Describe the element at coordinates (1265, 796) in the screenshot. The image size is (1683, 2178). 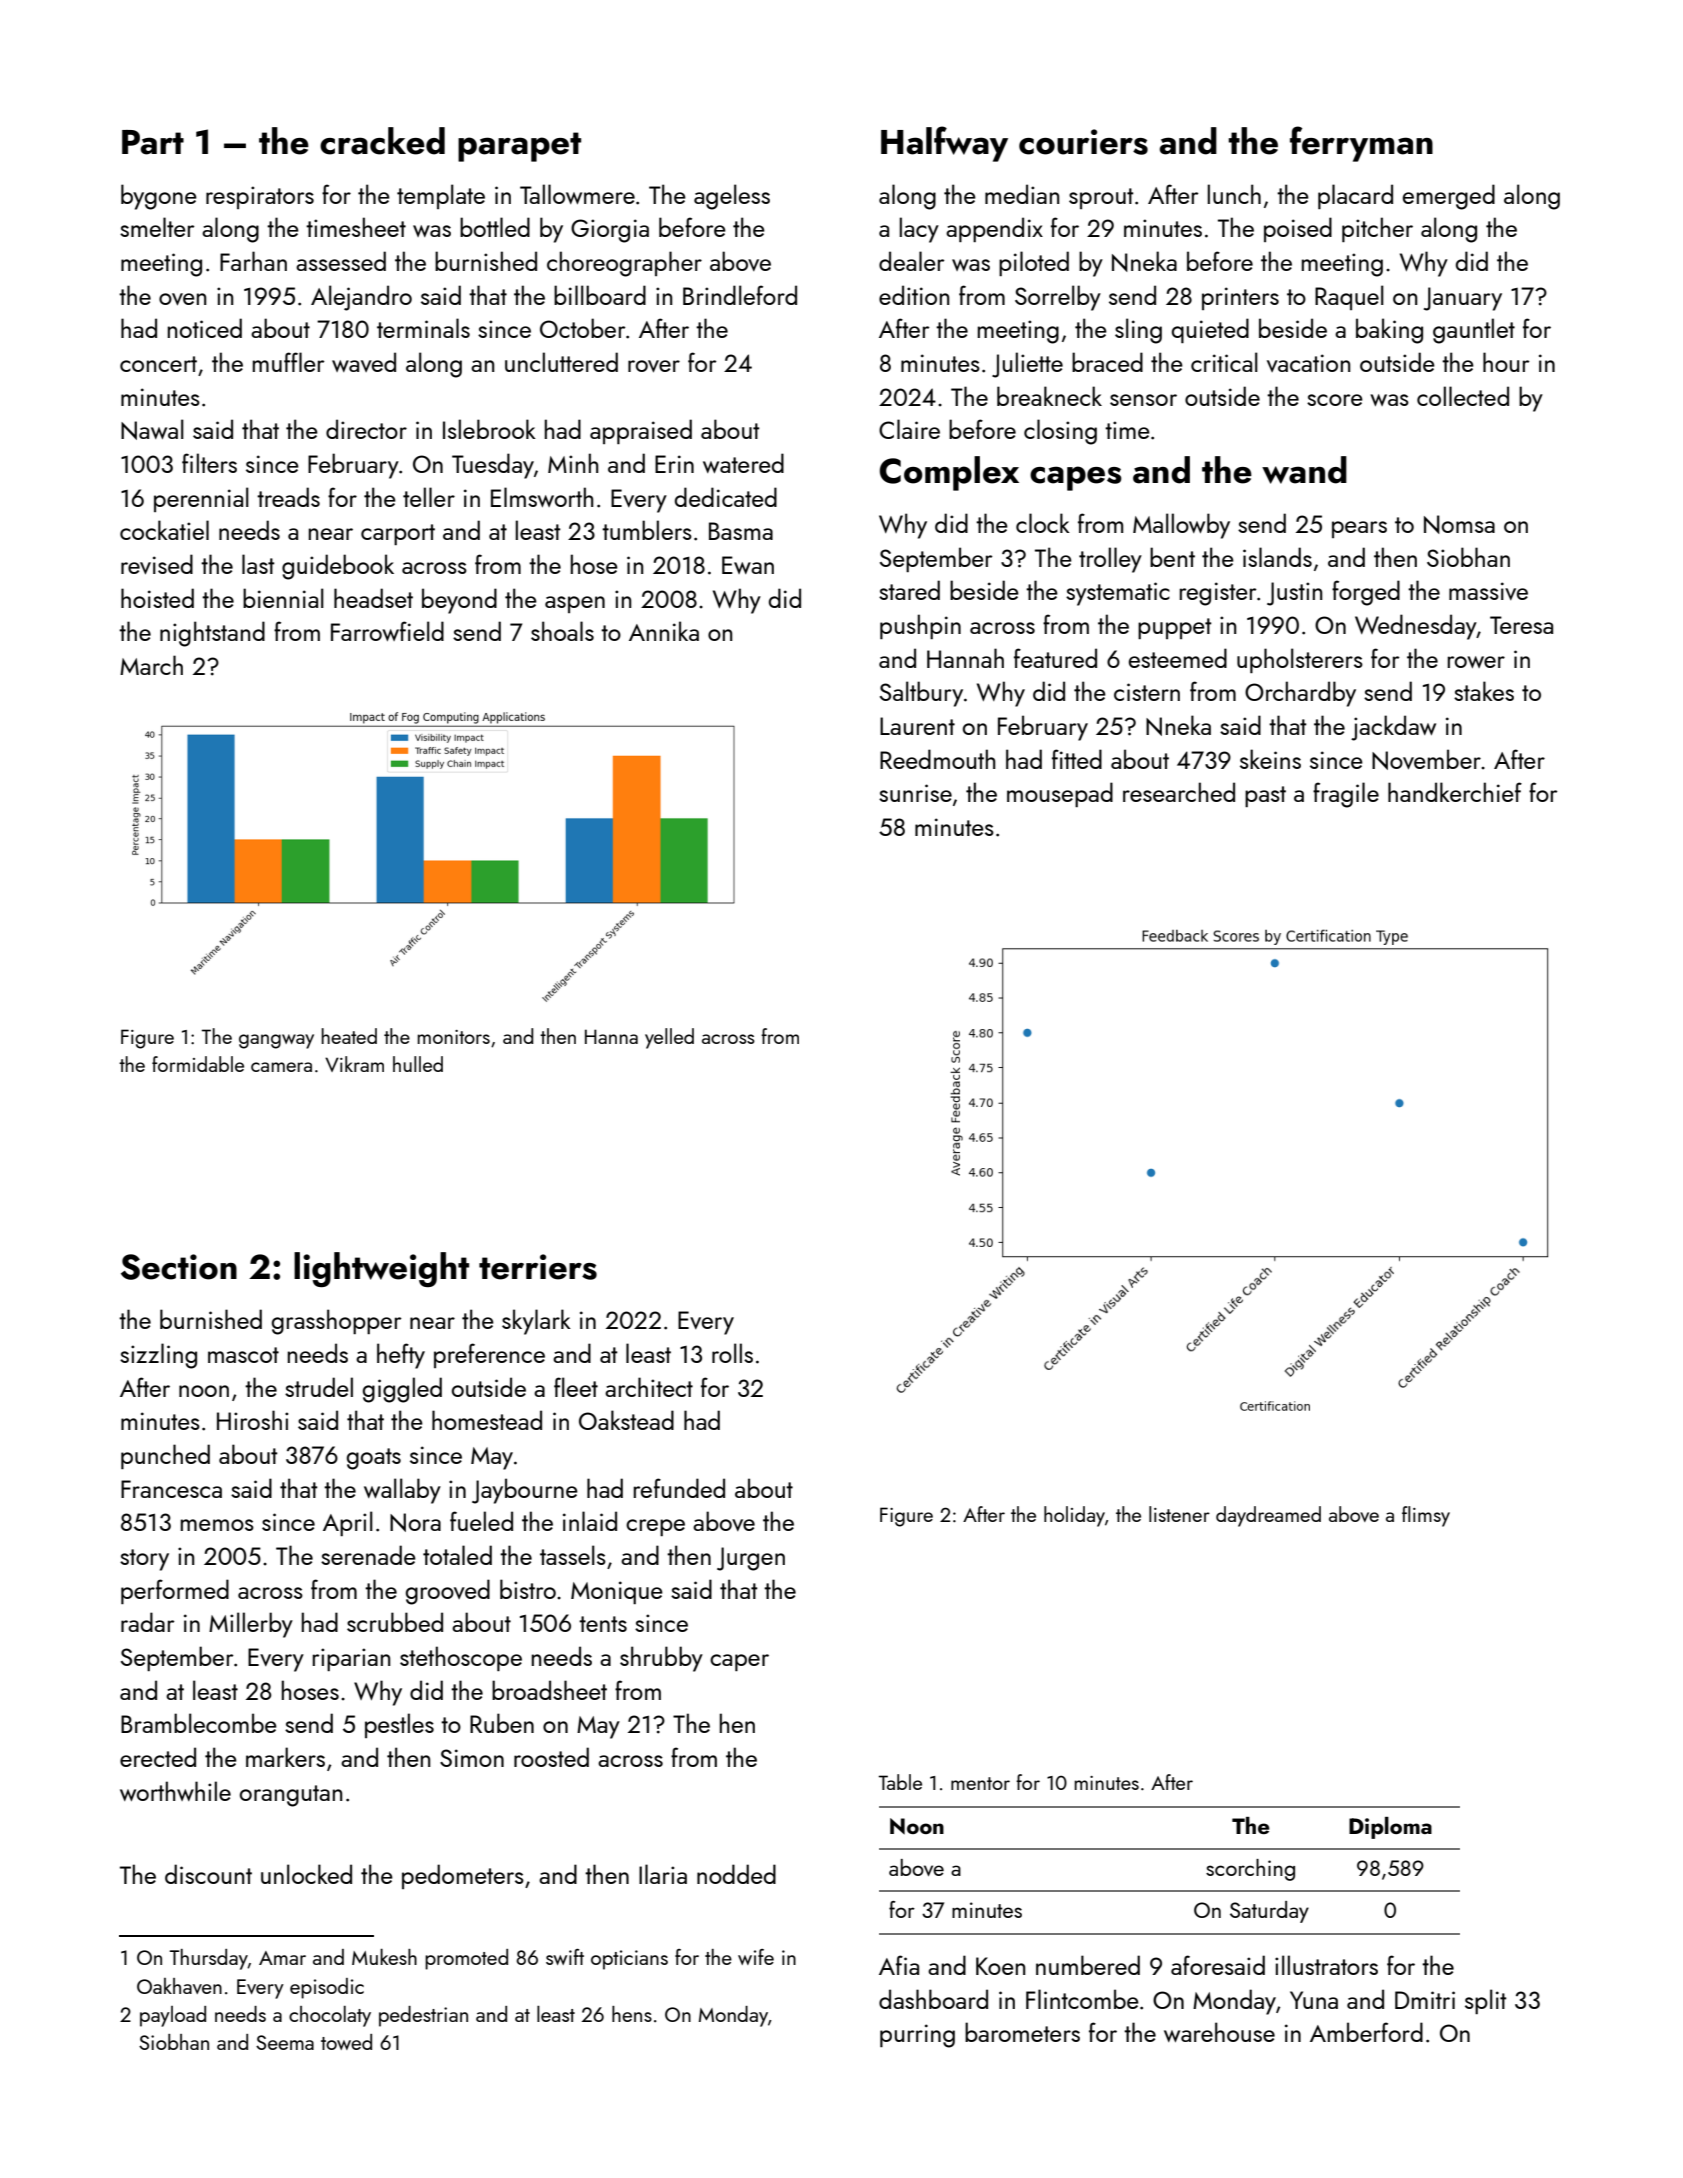
I see `past` at that location.
